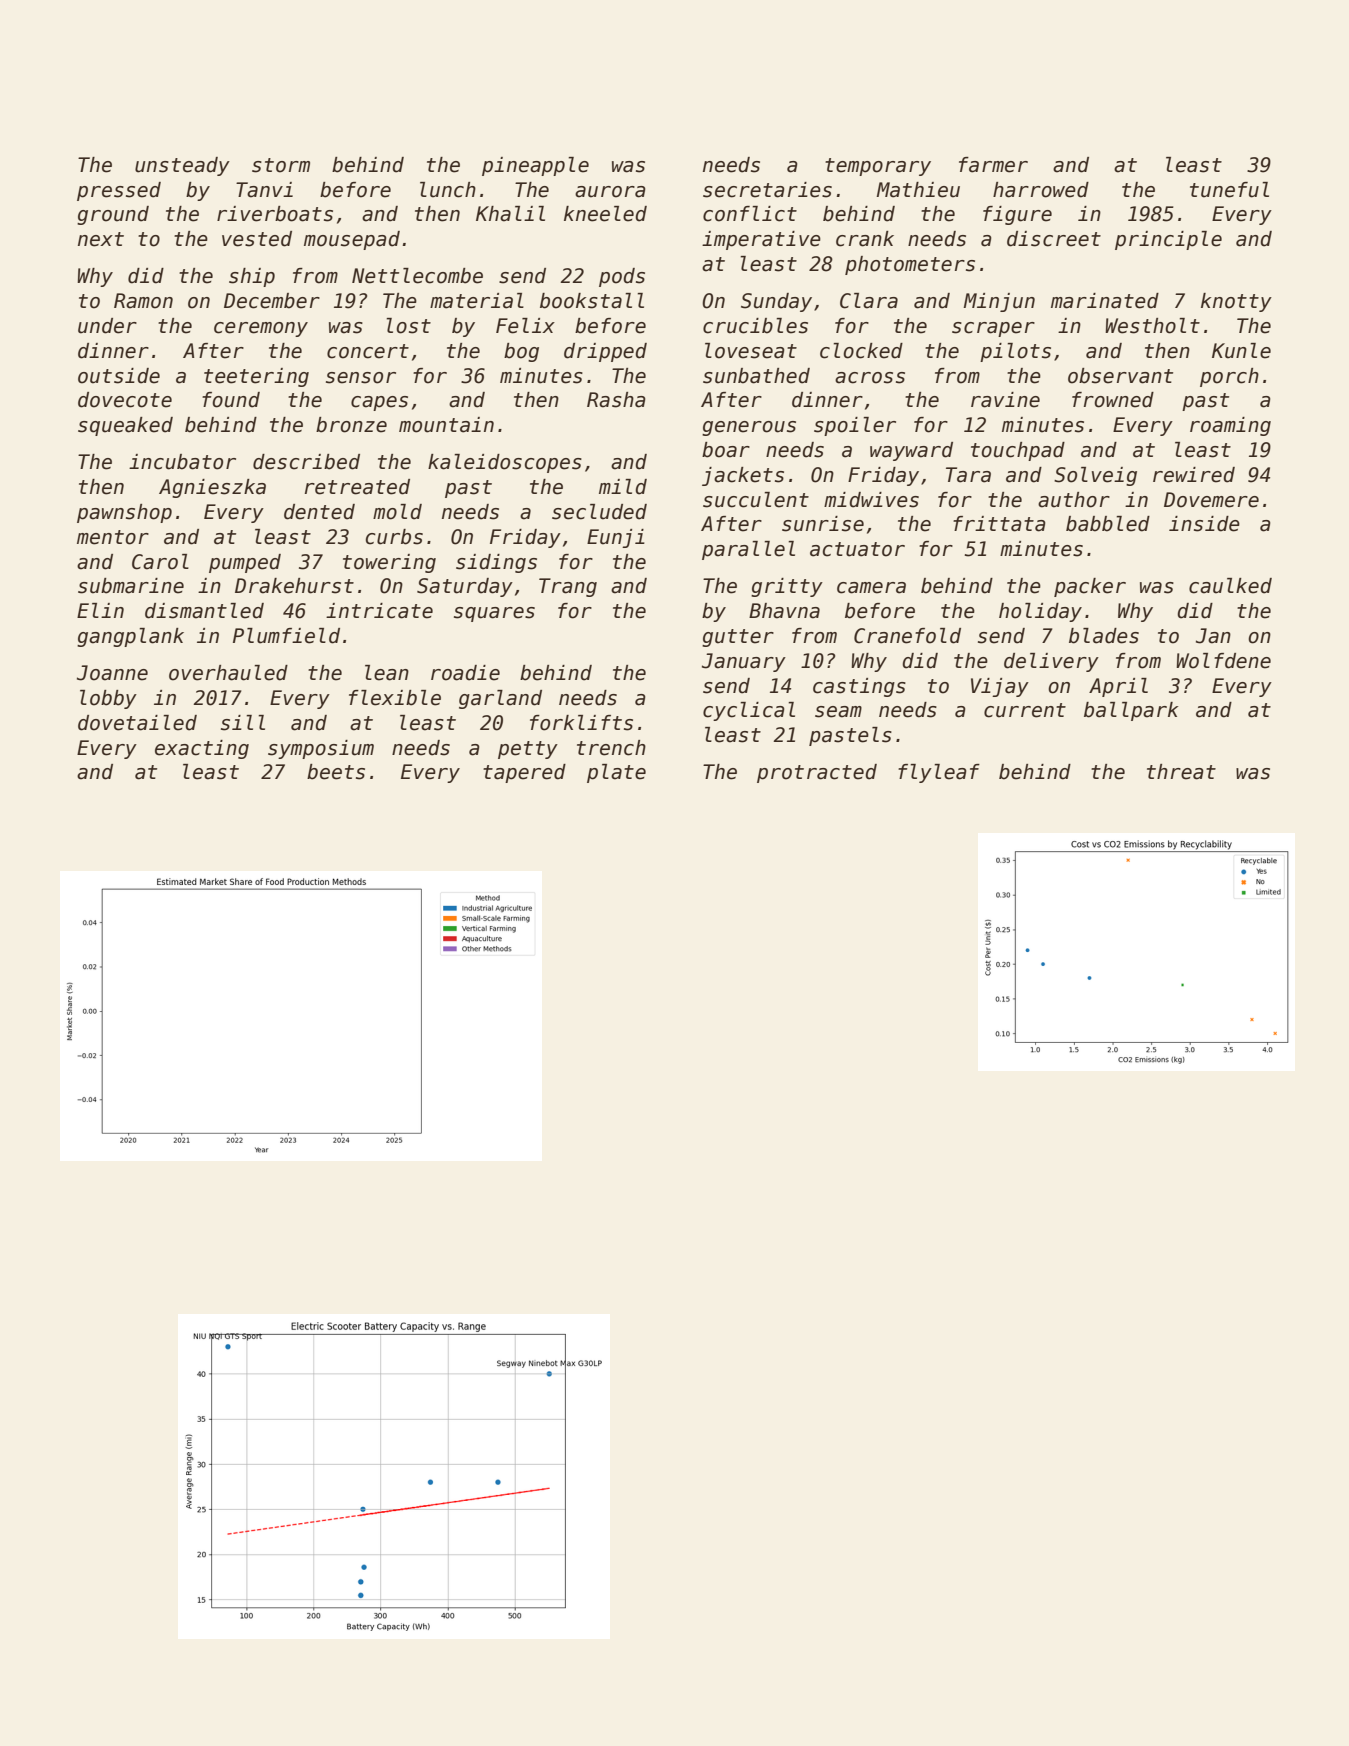 The image size is (1349, 1746). I want to click on wayward, so click(911, 451).
